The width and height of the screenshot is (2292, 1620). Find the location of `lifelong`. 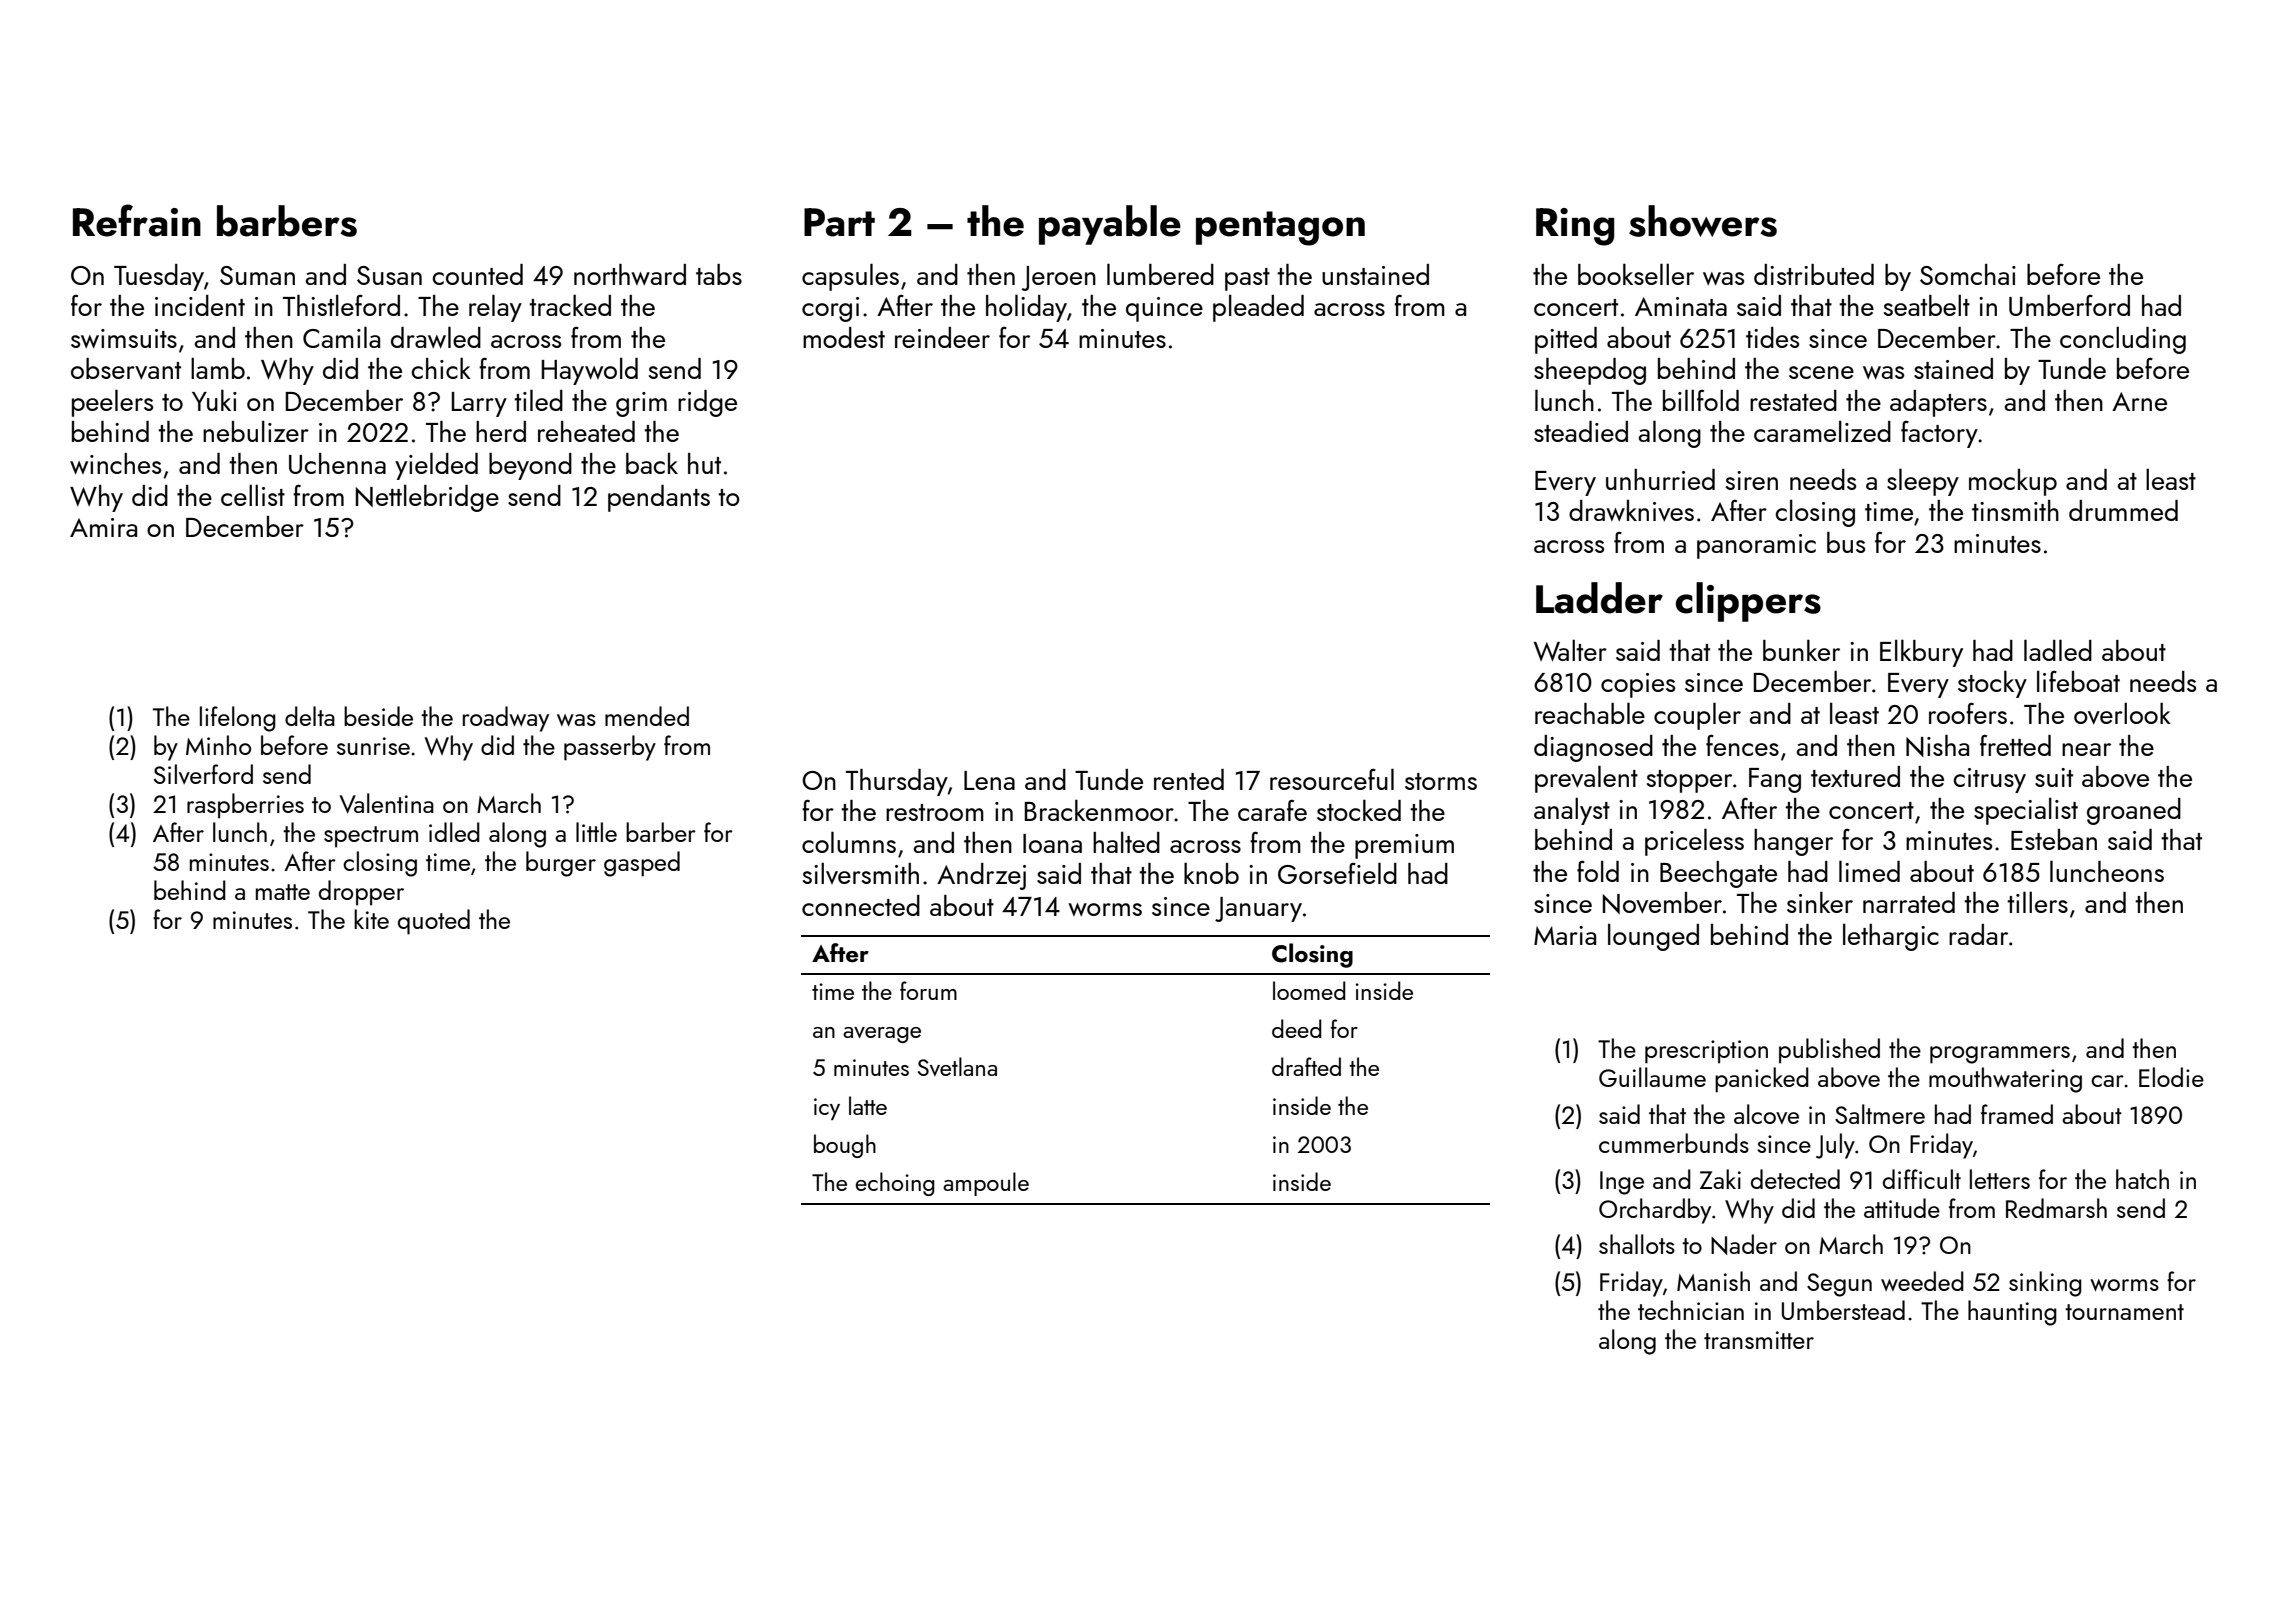

lifelong is located at coordinates (238, 719).
